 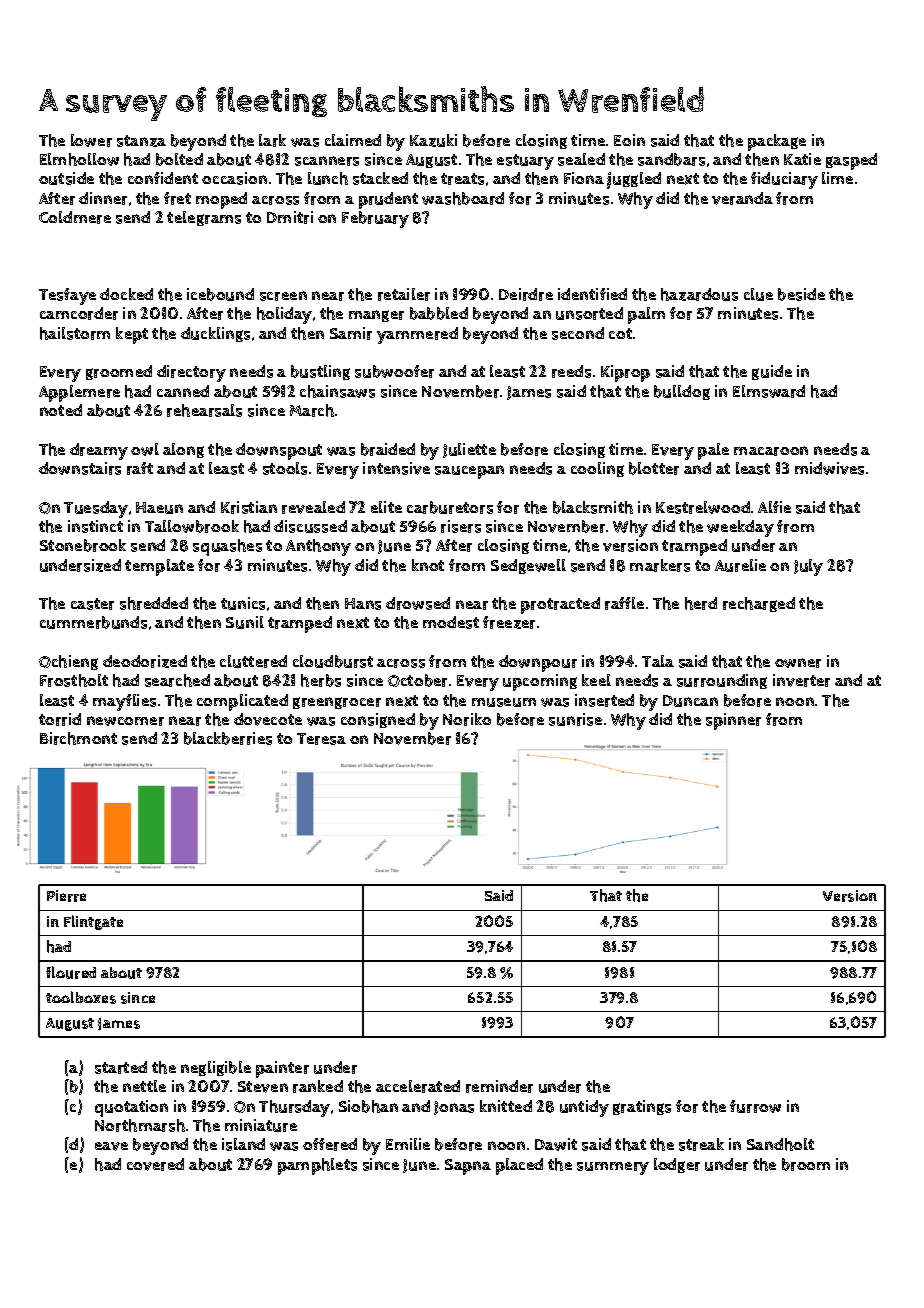 What do you see at coordinates (321, 739) in the screenshot?
I see `Teresa` at bounding box center [321, 739].
